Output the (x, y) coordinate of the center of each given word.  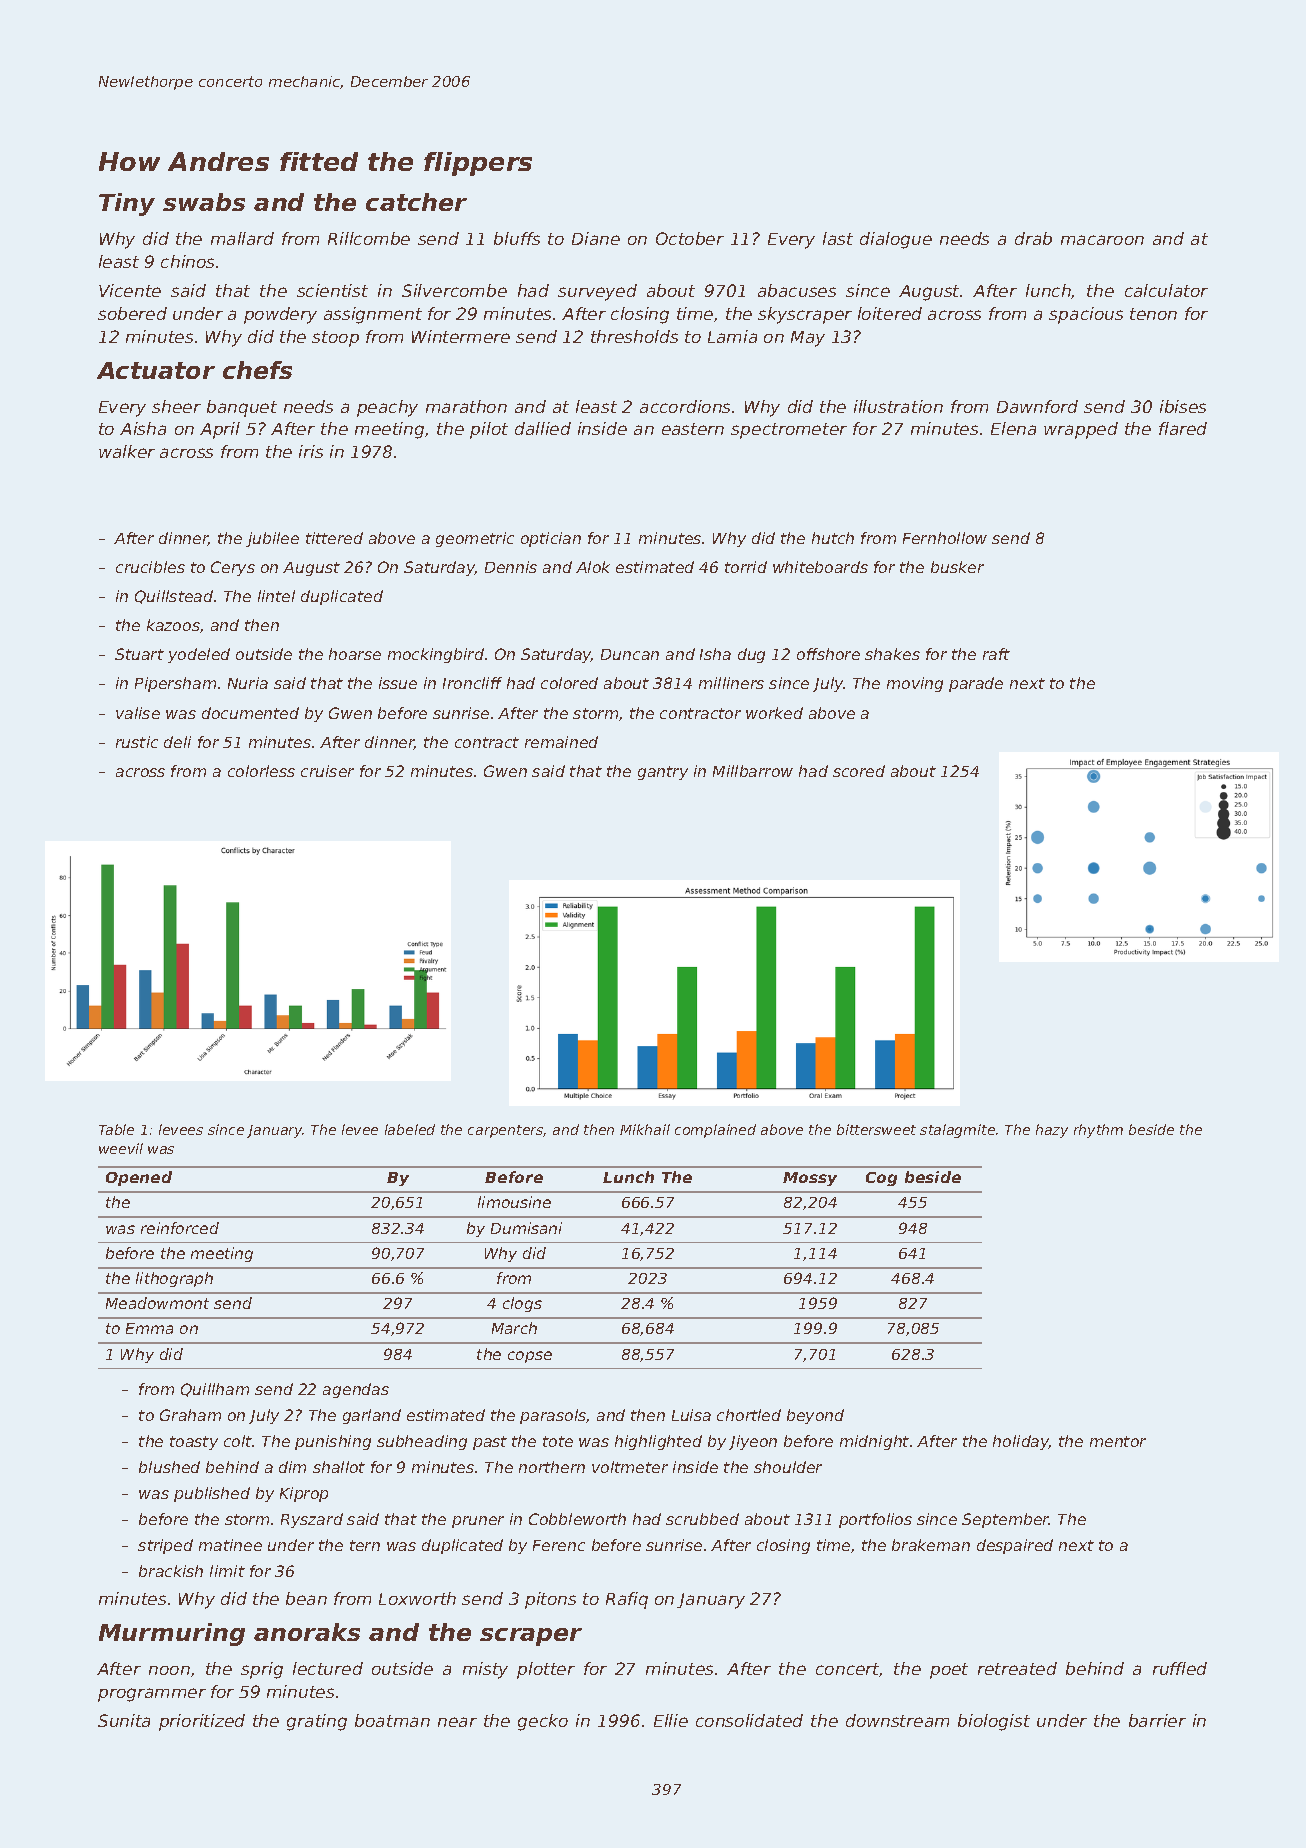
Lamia (732, 336)
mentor (1118, 1441)
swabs (204, 202)
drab (1033, 238)
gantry (663, 773)
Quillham (215, 1390)
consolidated (749, 1720)
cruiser (327, 771)
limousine (514, 1202)
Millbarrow (753, 771)
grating (317, 1722)
